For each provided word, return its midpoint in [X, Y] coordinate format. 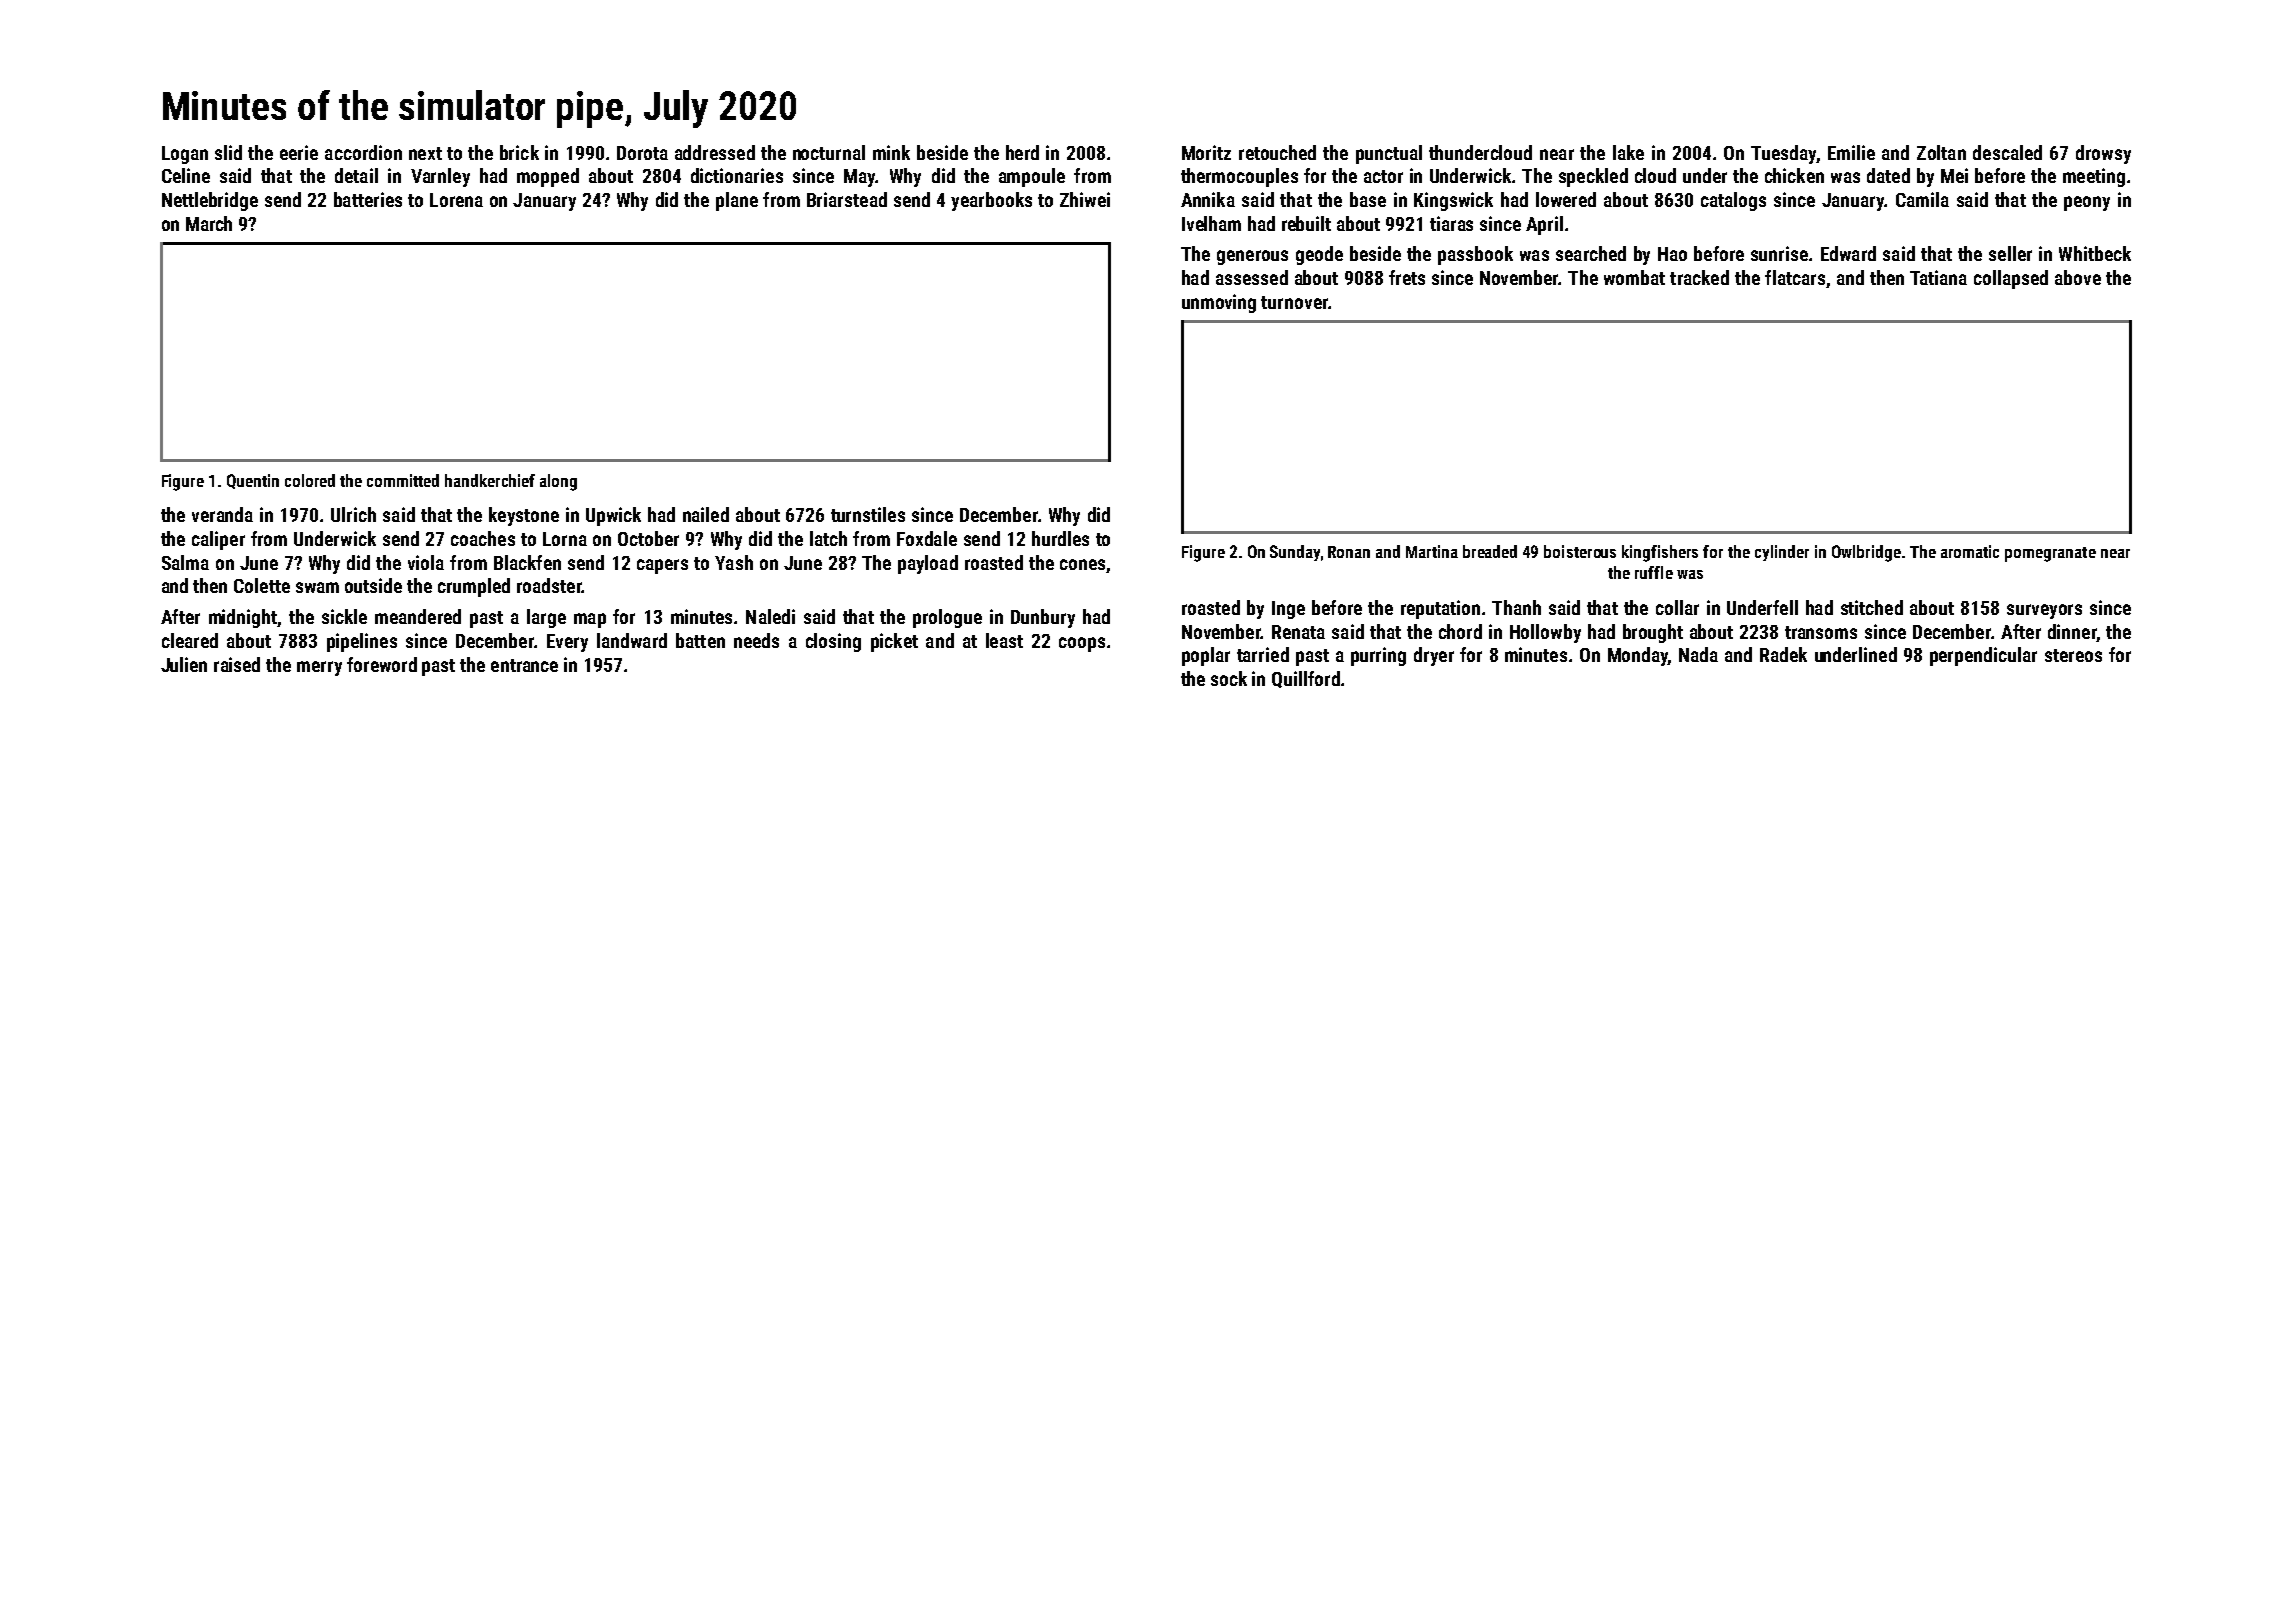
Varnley [440, 177]
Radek [1783, 654]
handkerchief [490, 480]
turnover [1294, 302]
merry [319, 668]
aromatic [1970, 551]
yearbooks [991, 201]
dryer [1434, 656]
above [2078, 277]
